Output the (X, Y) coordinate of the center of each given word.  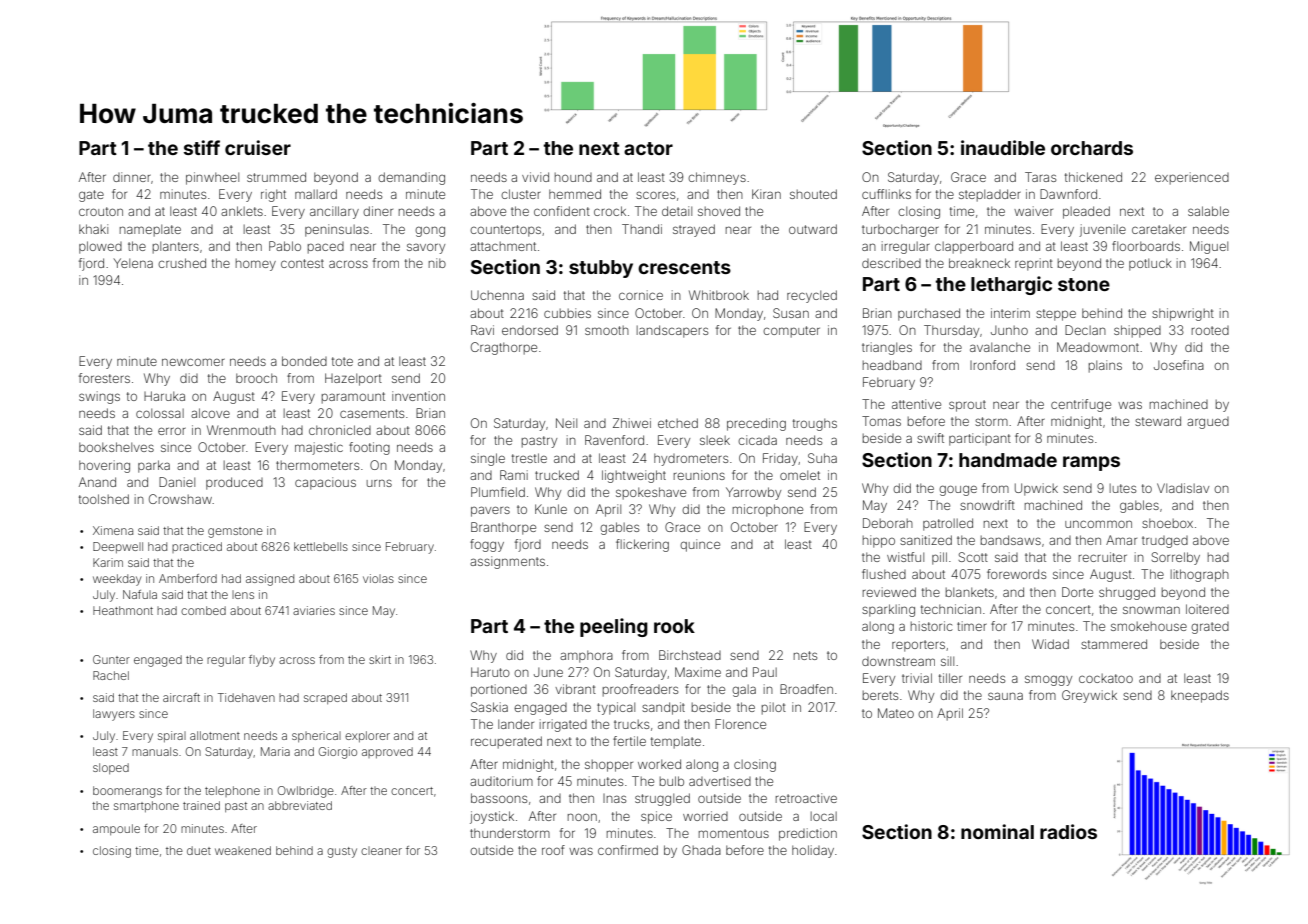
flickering (642, 545)
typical (616, 708)
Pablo (285, 246)
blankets (970, 592)
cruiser (258, 147)
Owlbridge (306, 792)
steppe (1056, 315)
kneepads (1200, 696)
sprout (967, 406)
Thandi (642, 229)
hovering (104, 466)
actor (648, 148)
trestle (529, 458)
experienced (1192, 178)
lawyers (114, 715)
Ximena (113, 530)
